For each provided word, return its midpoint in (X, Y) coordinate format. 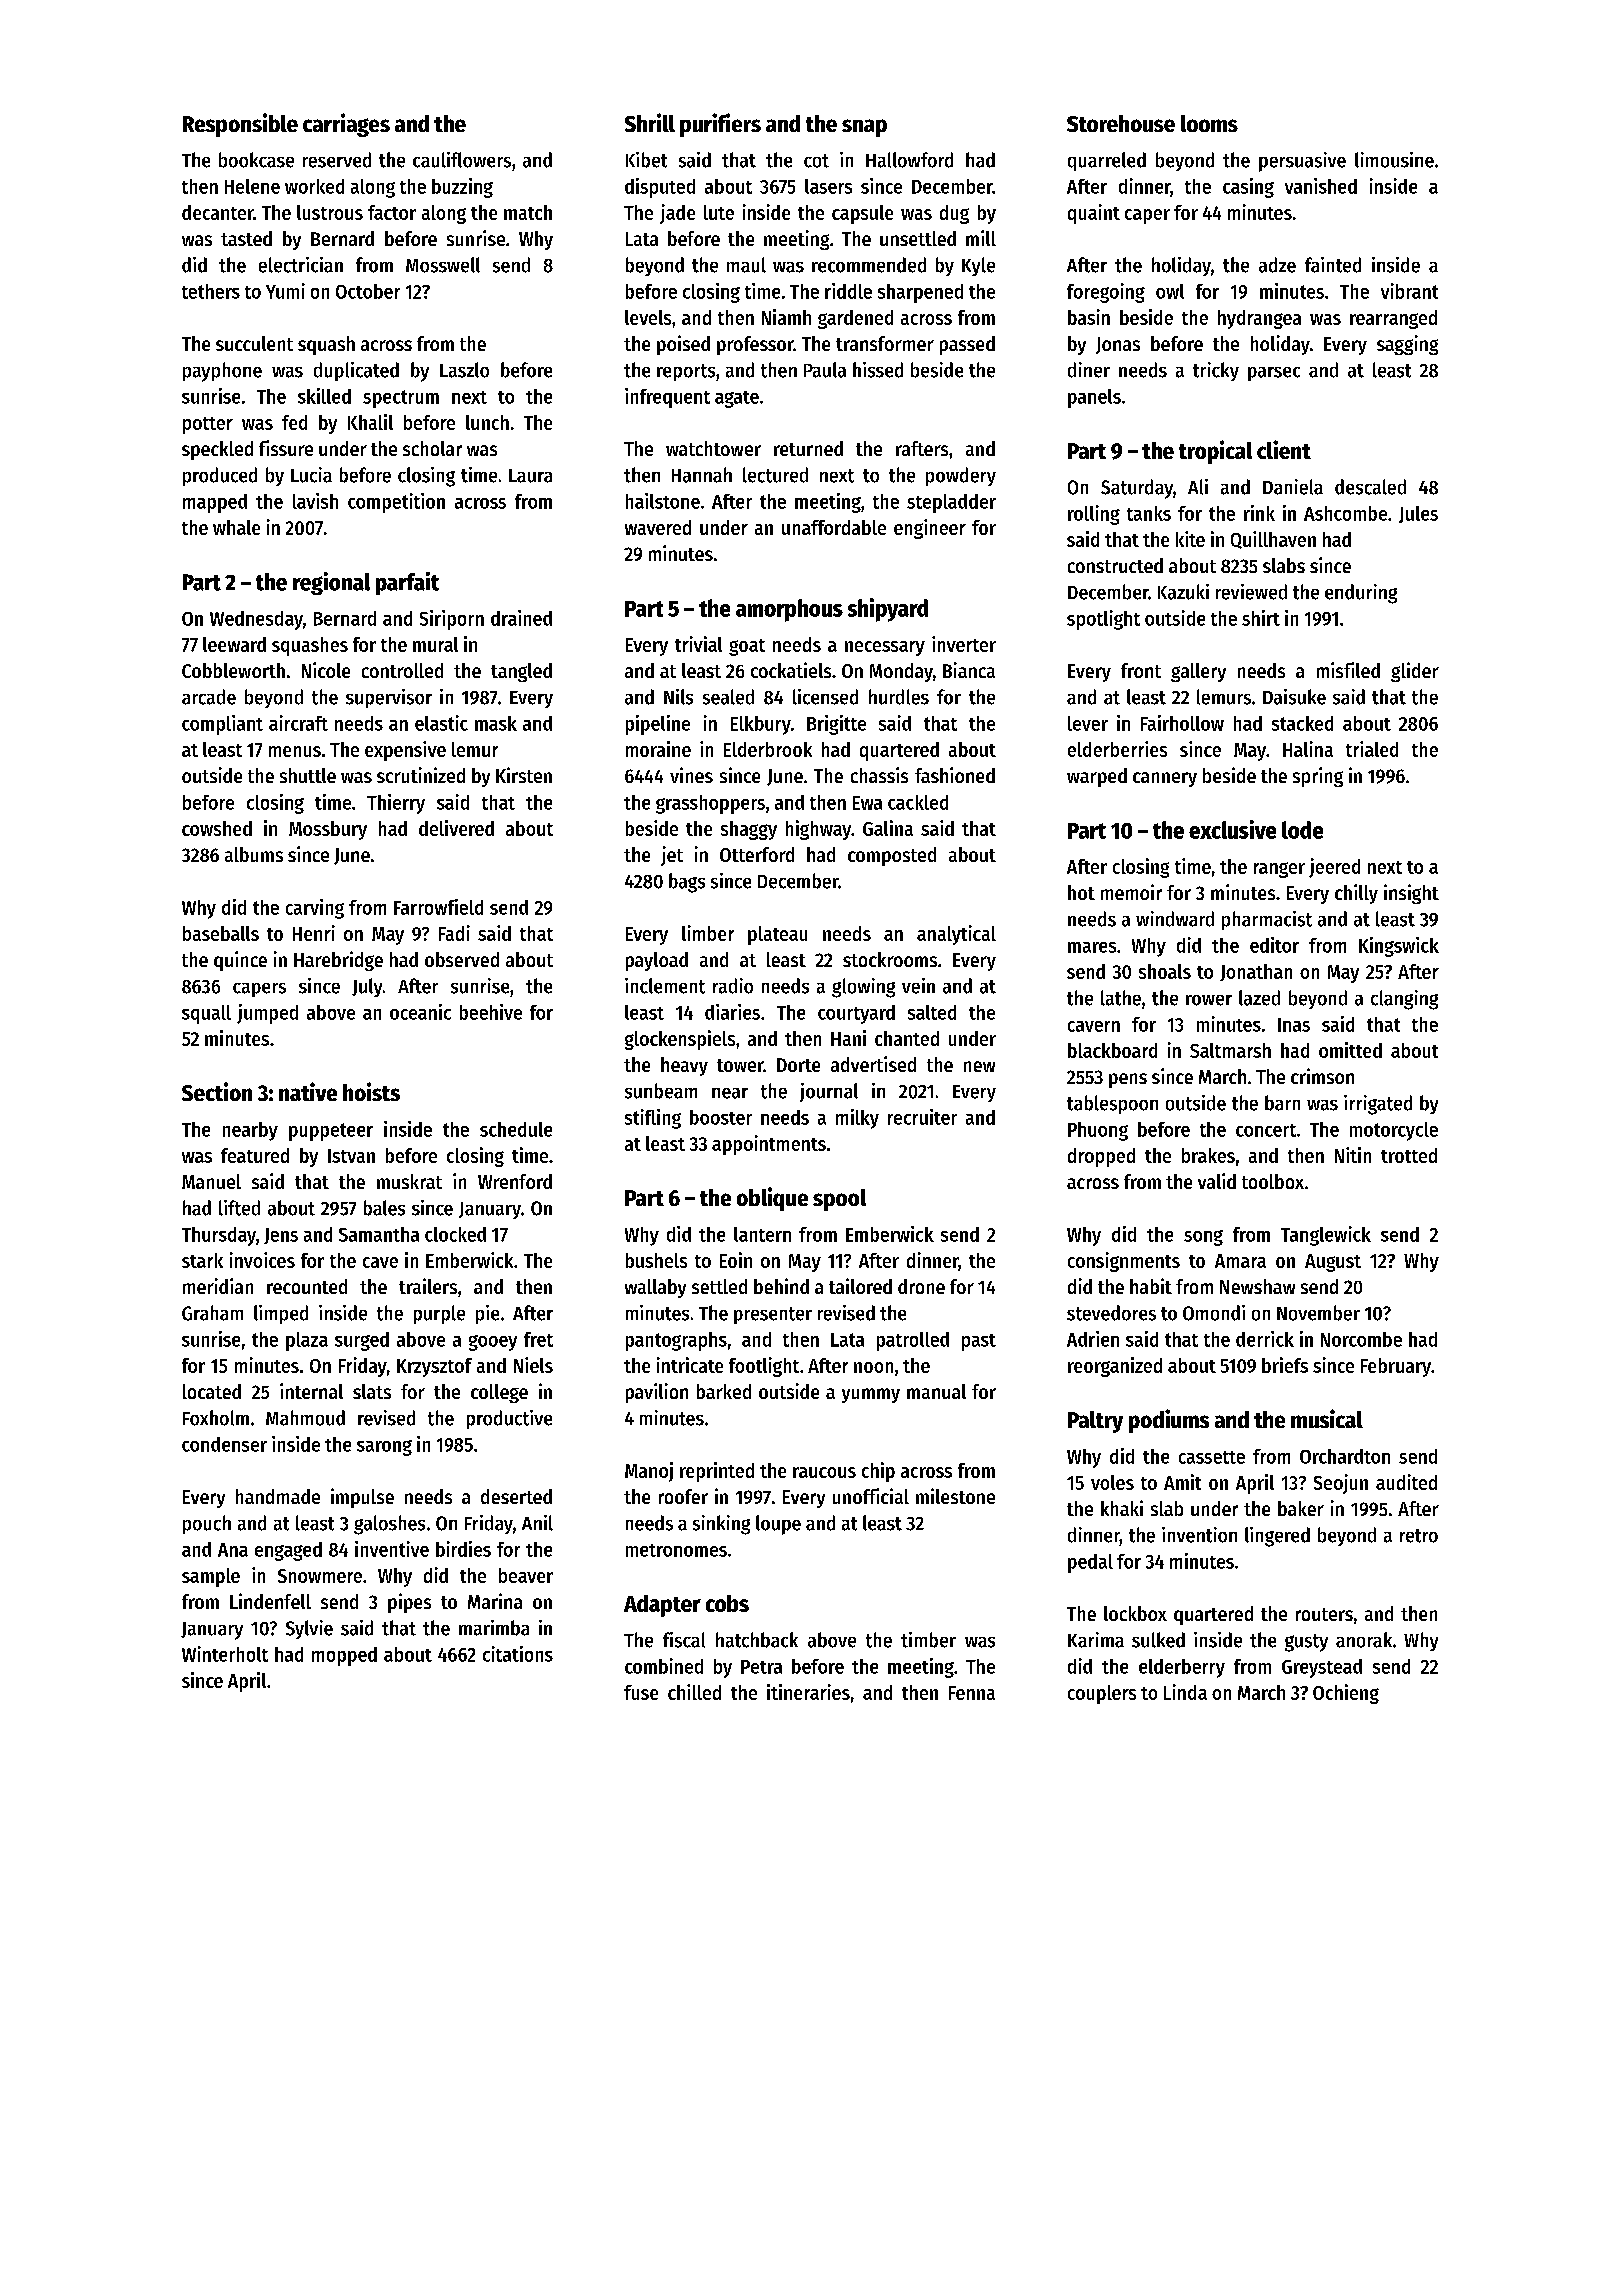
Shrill (650, 122)
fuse (641, 1692)
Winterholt (225, 1654)
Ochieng (1346, 1694)
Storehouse (1121, 123)
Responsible (240, 125)
